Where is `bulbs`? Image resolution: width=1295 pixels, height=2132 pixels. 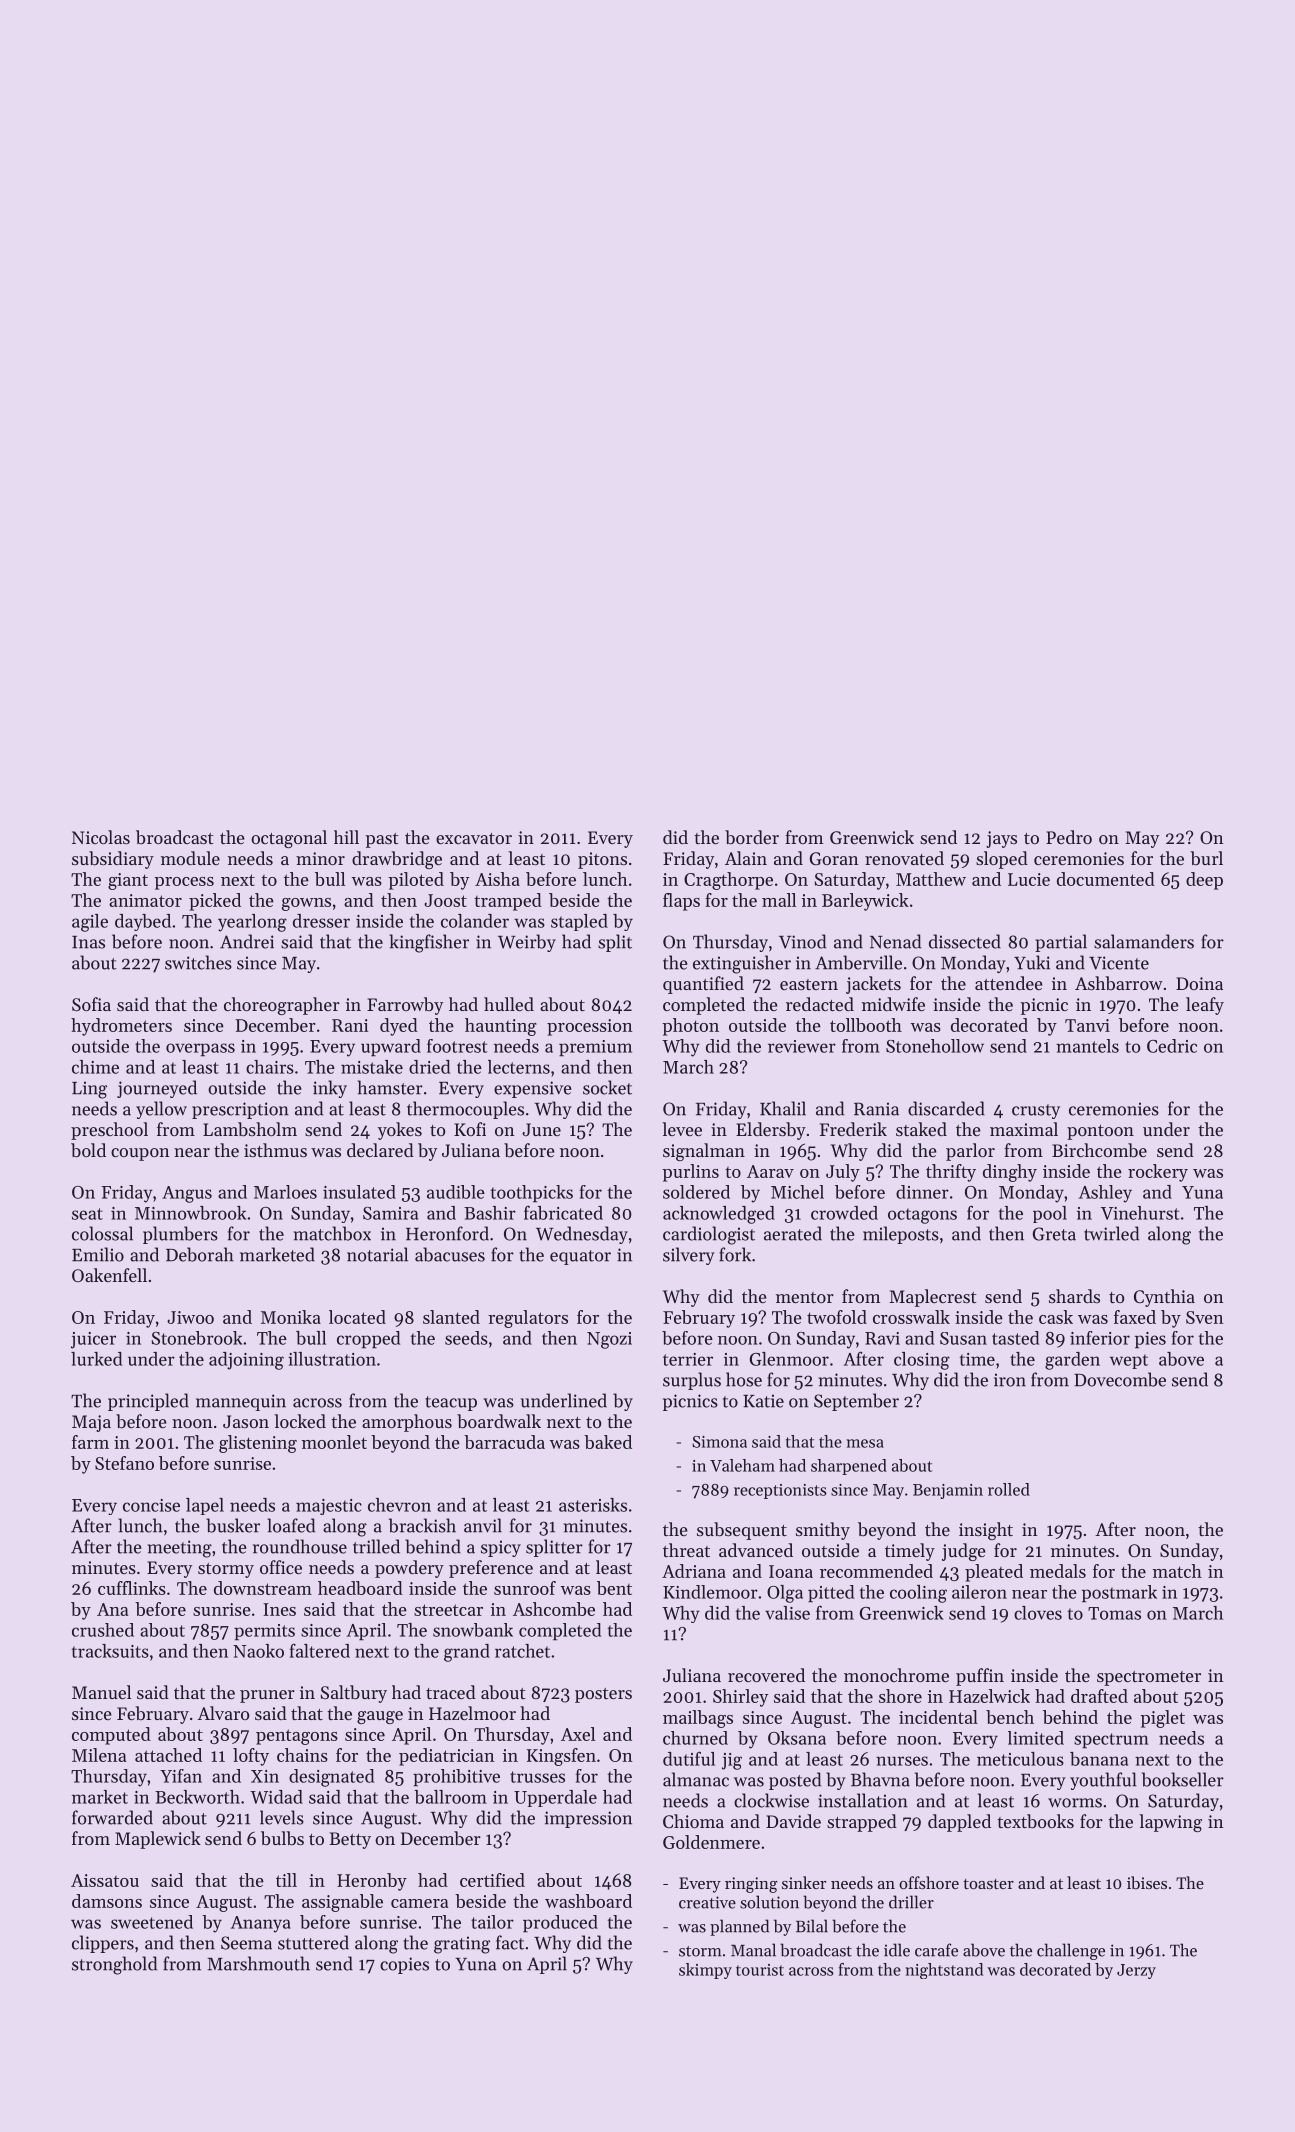 bulbs is located at coordinates (282, 1838).
